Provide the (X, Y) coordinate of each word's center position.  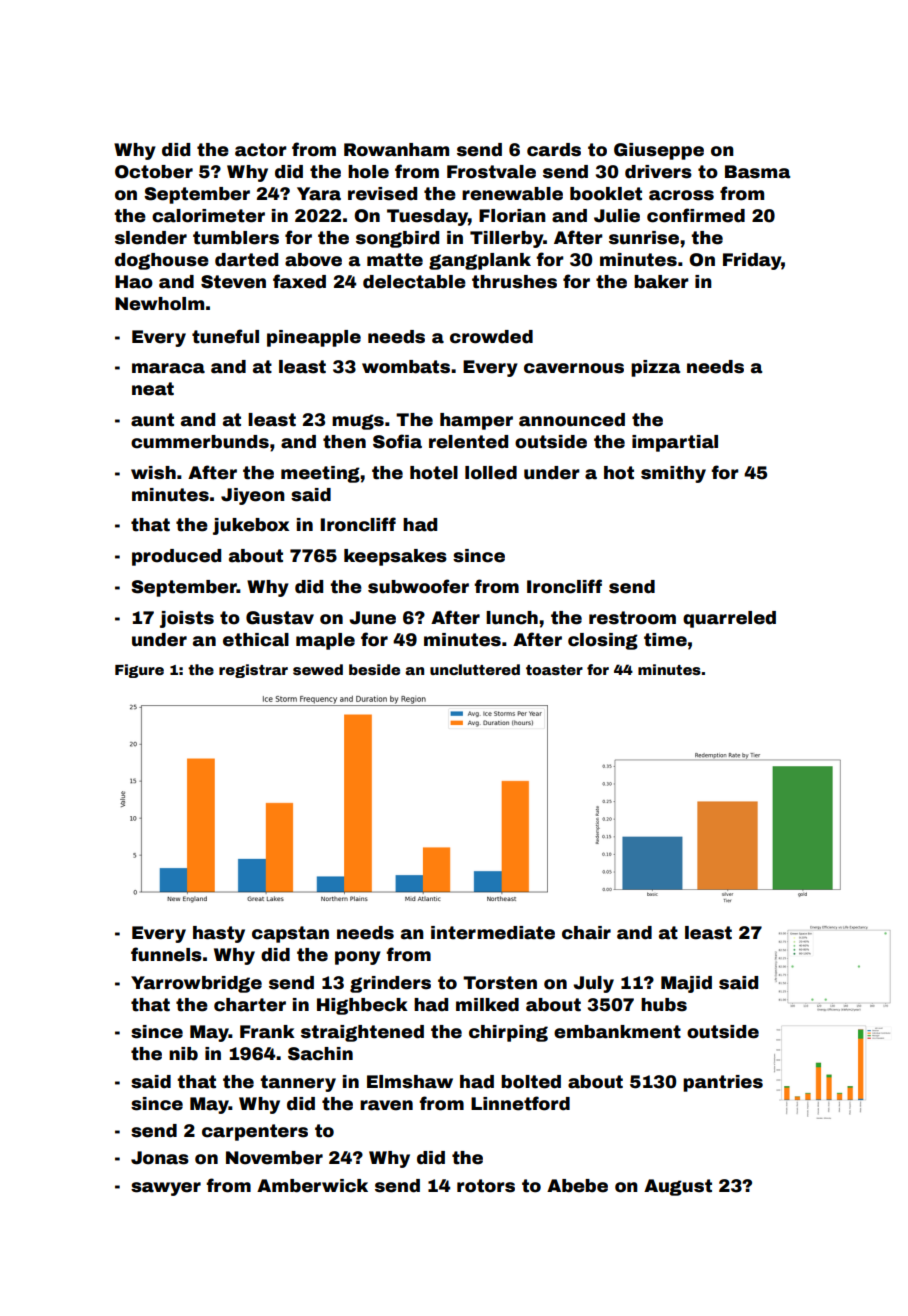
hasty (219, 934)
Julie (617, 216)
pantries (723, 1083)
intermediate (493, 933)
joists (187, 619)
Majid (686, 984)
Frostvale (491, 172)
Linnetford (520, 1103)
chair (586, 933)
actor (261, 150)
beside (374, 669)
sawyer (166, 1189)
